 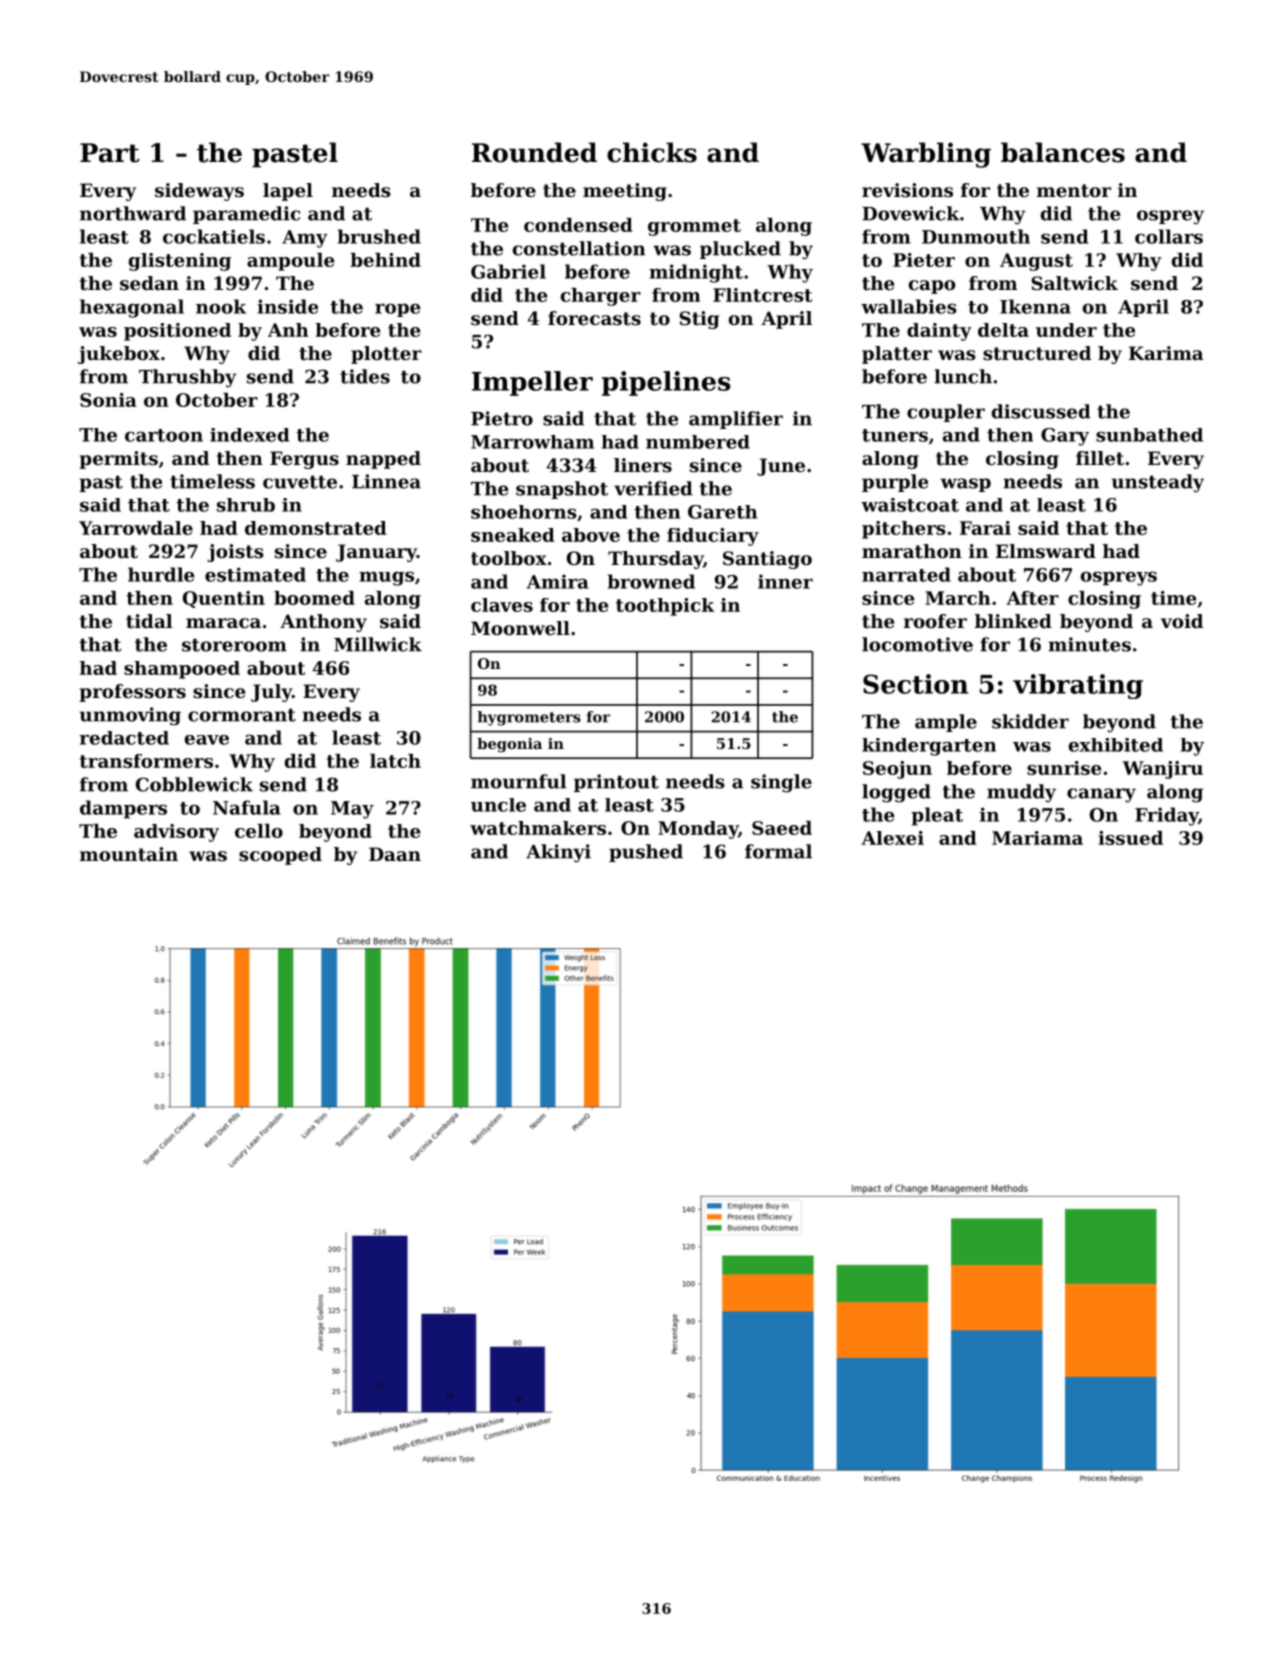 I want to click on rope, so click(x=398, y=310).
